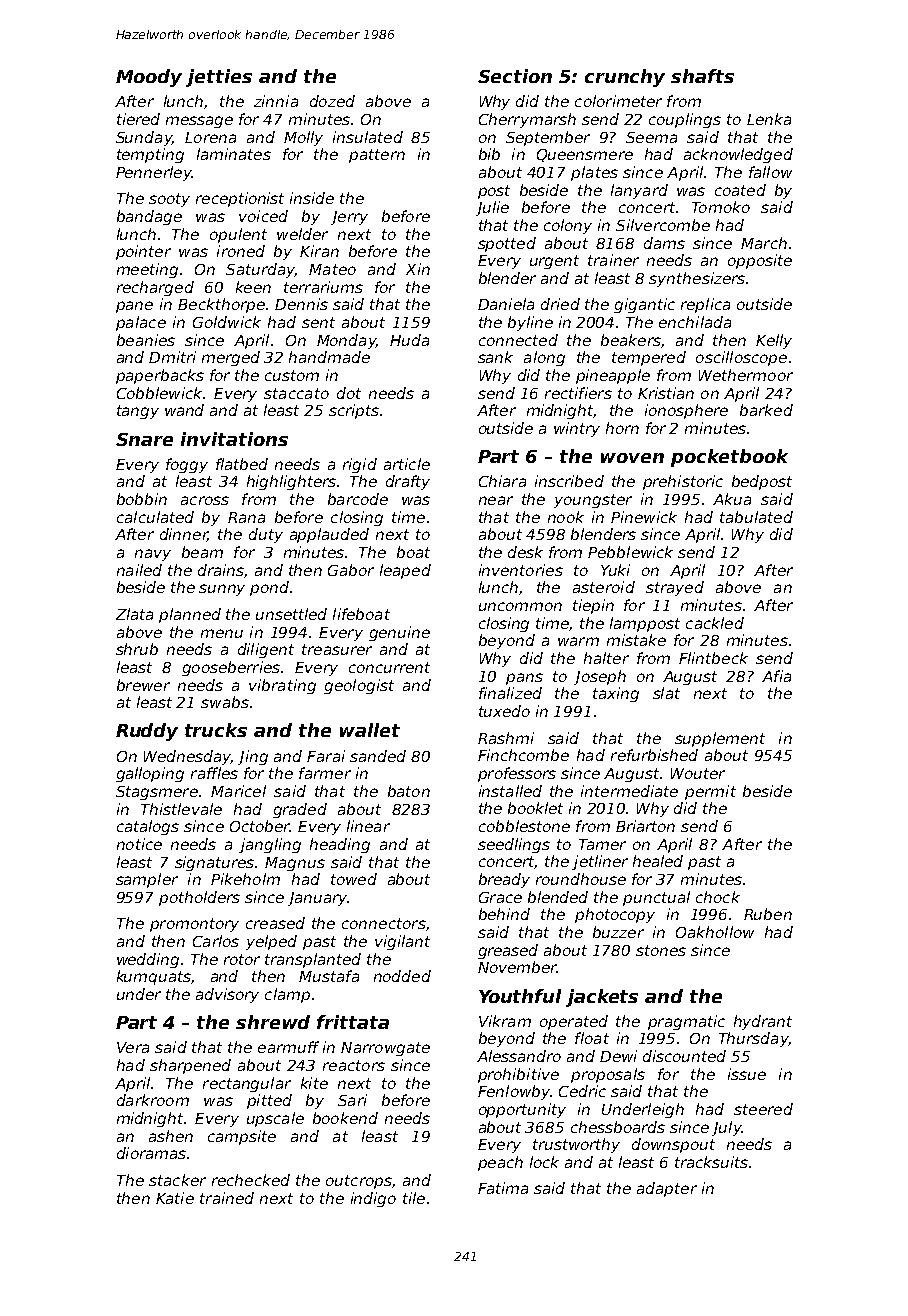 The width and height of the image is (908, 1316). I want to click on receptionist, so click(240, 199).
